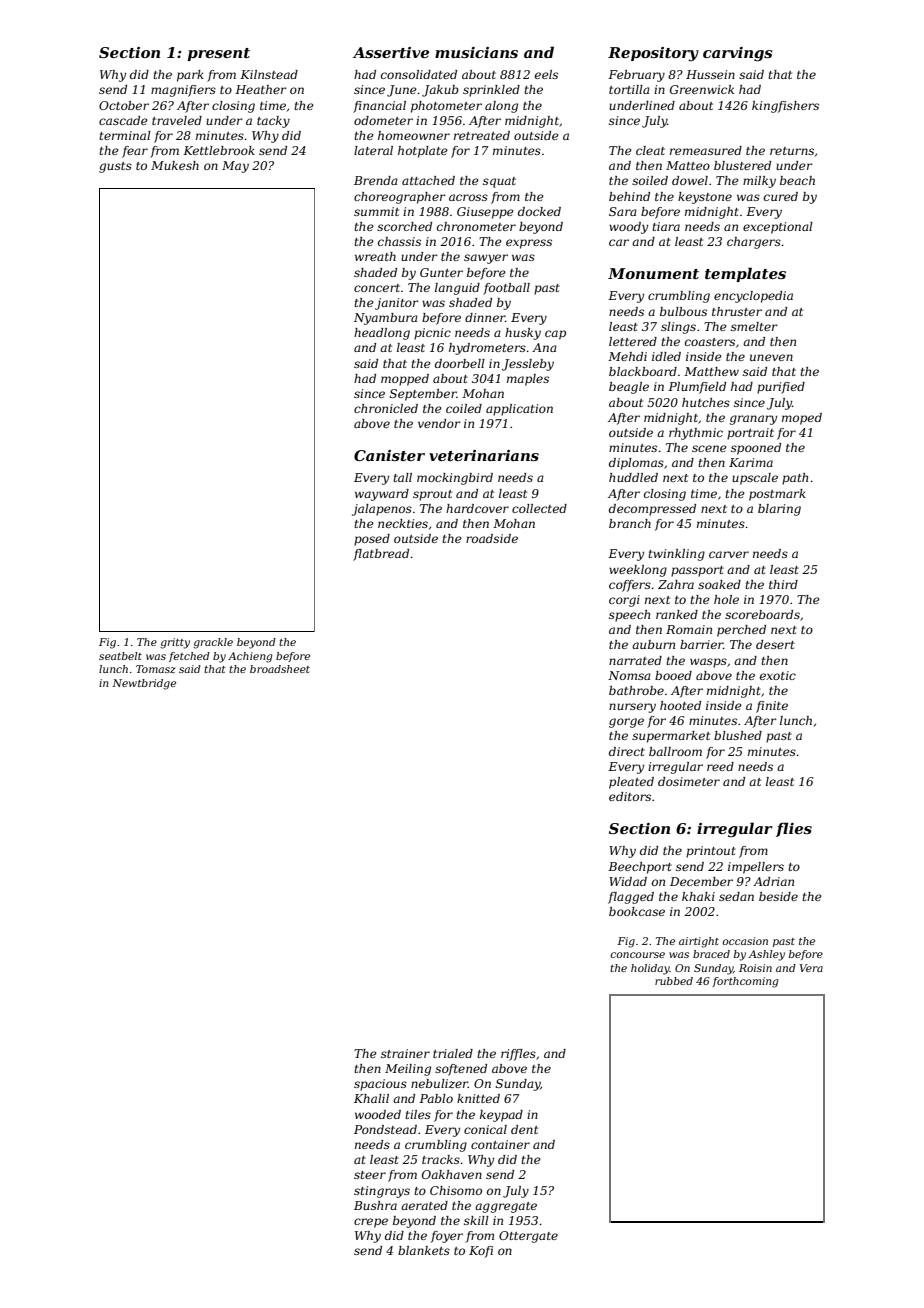 The width and height of the screenshot is (924, 1308). What do you see at coordinates (381, 555) in the screenshot?
I see `flatbread` at bounding box center [381, 555].
